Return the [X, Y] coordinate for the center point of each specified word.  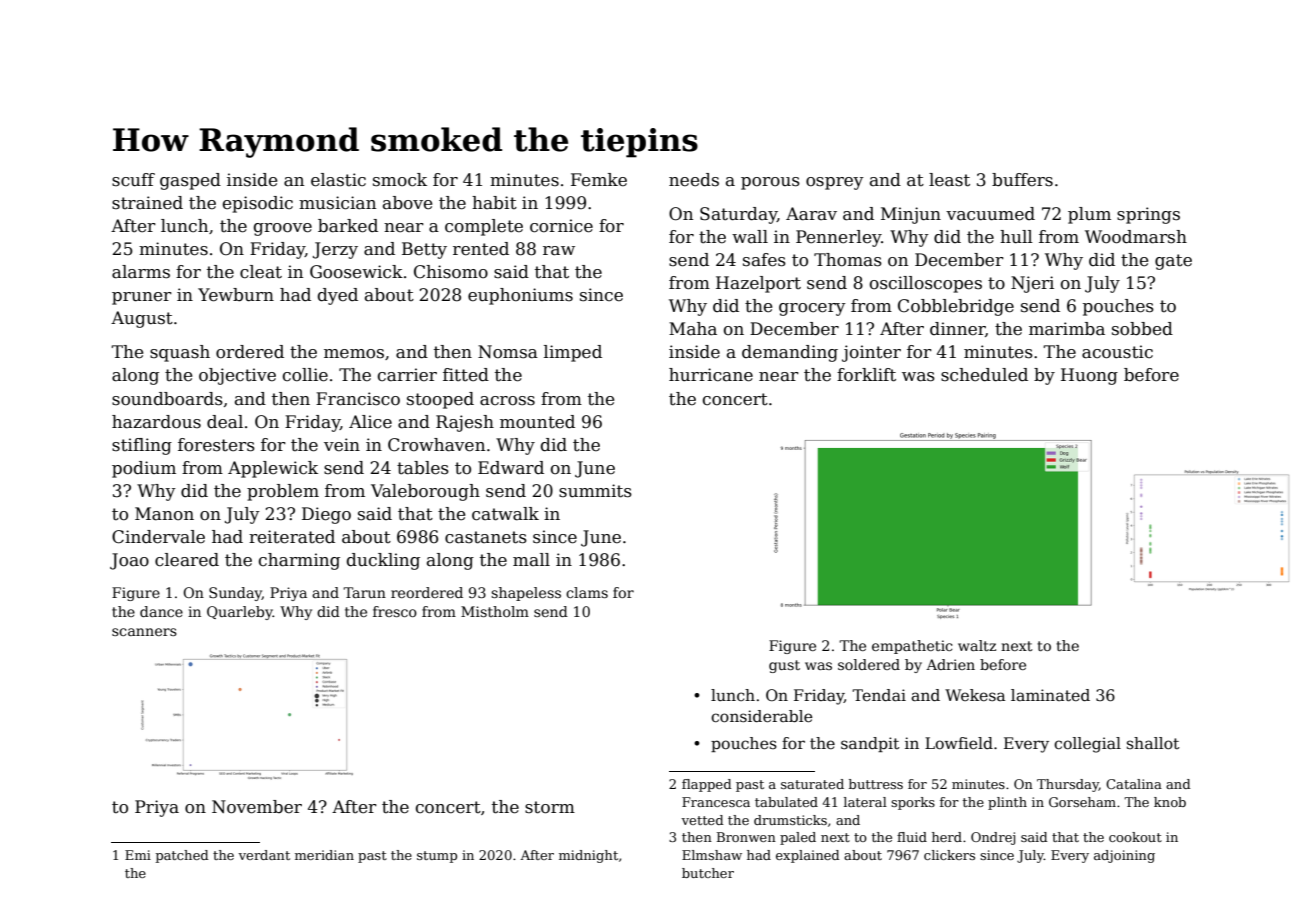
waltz [977, 645]
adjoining [1124, 856]
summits [595, 491]
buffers [1022, 180]
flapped [707, 785]
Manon [164, 514]
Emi [138, 855]
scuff [133, 180]
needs [694, 180]
